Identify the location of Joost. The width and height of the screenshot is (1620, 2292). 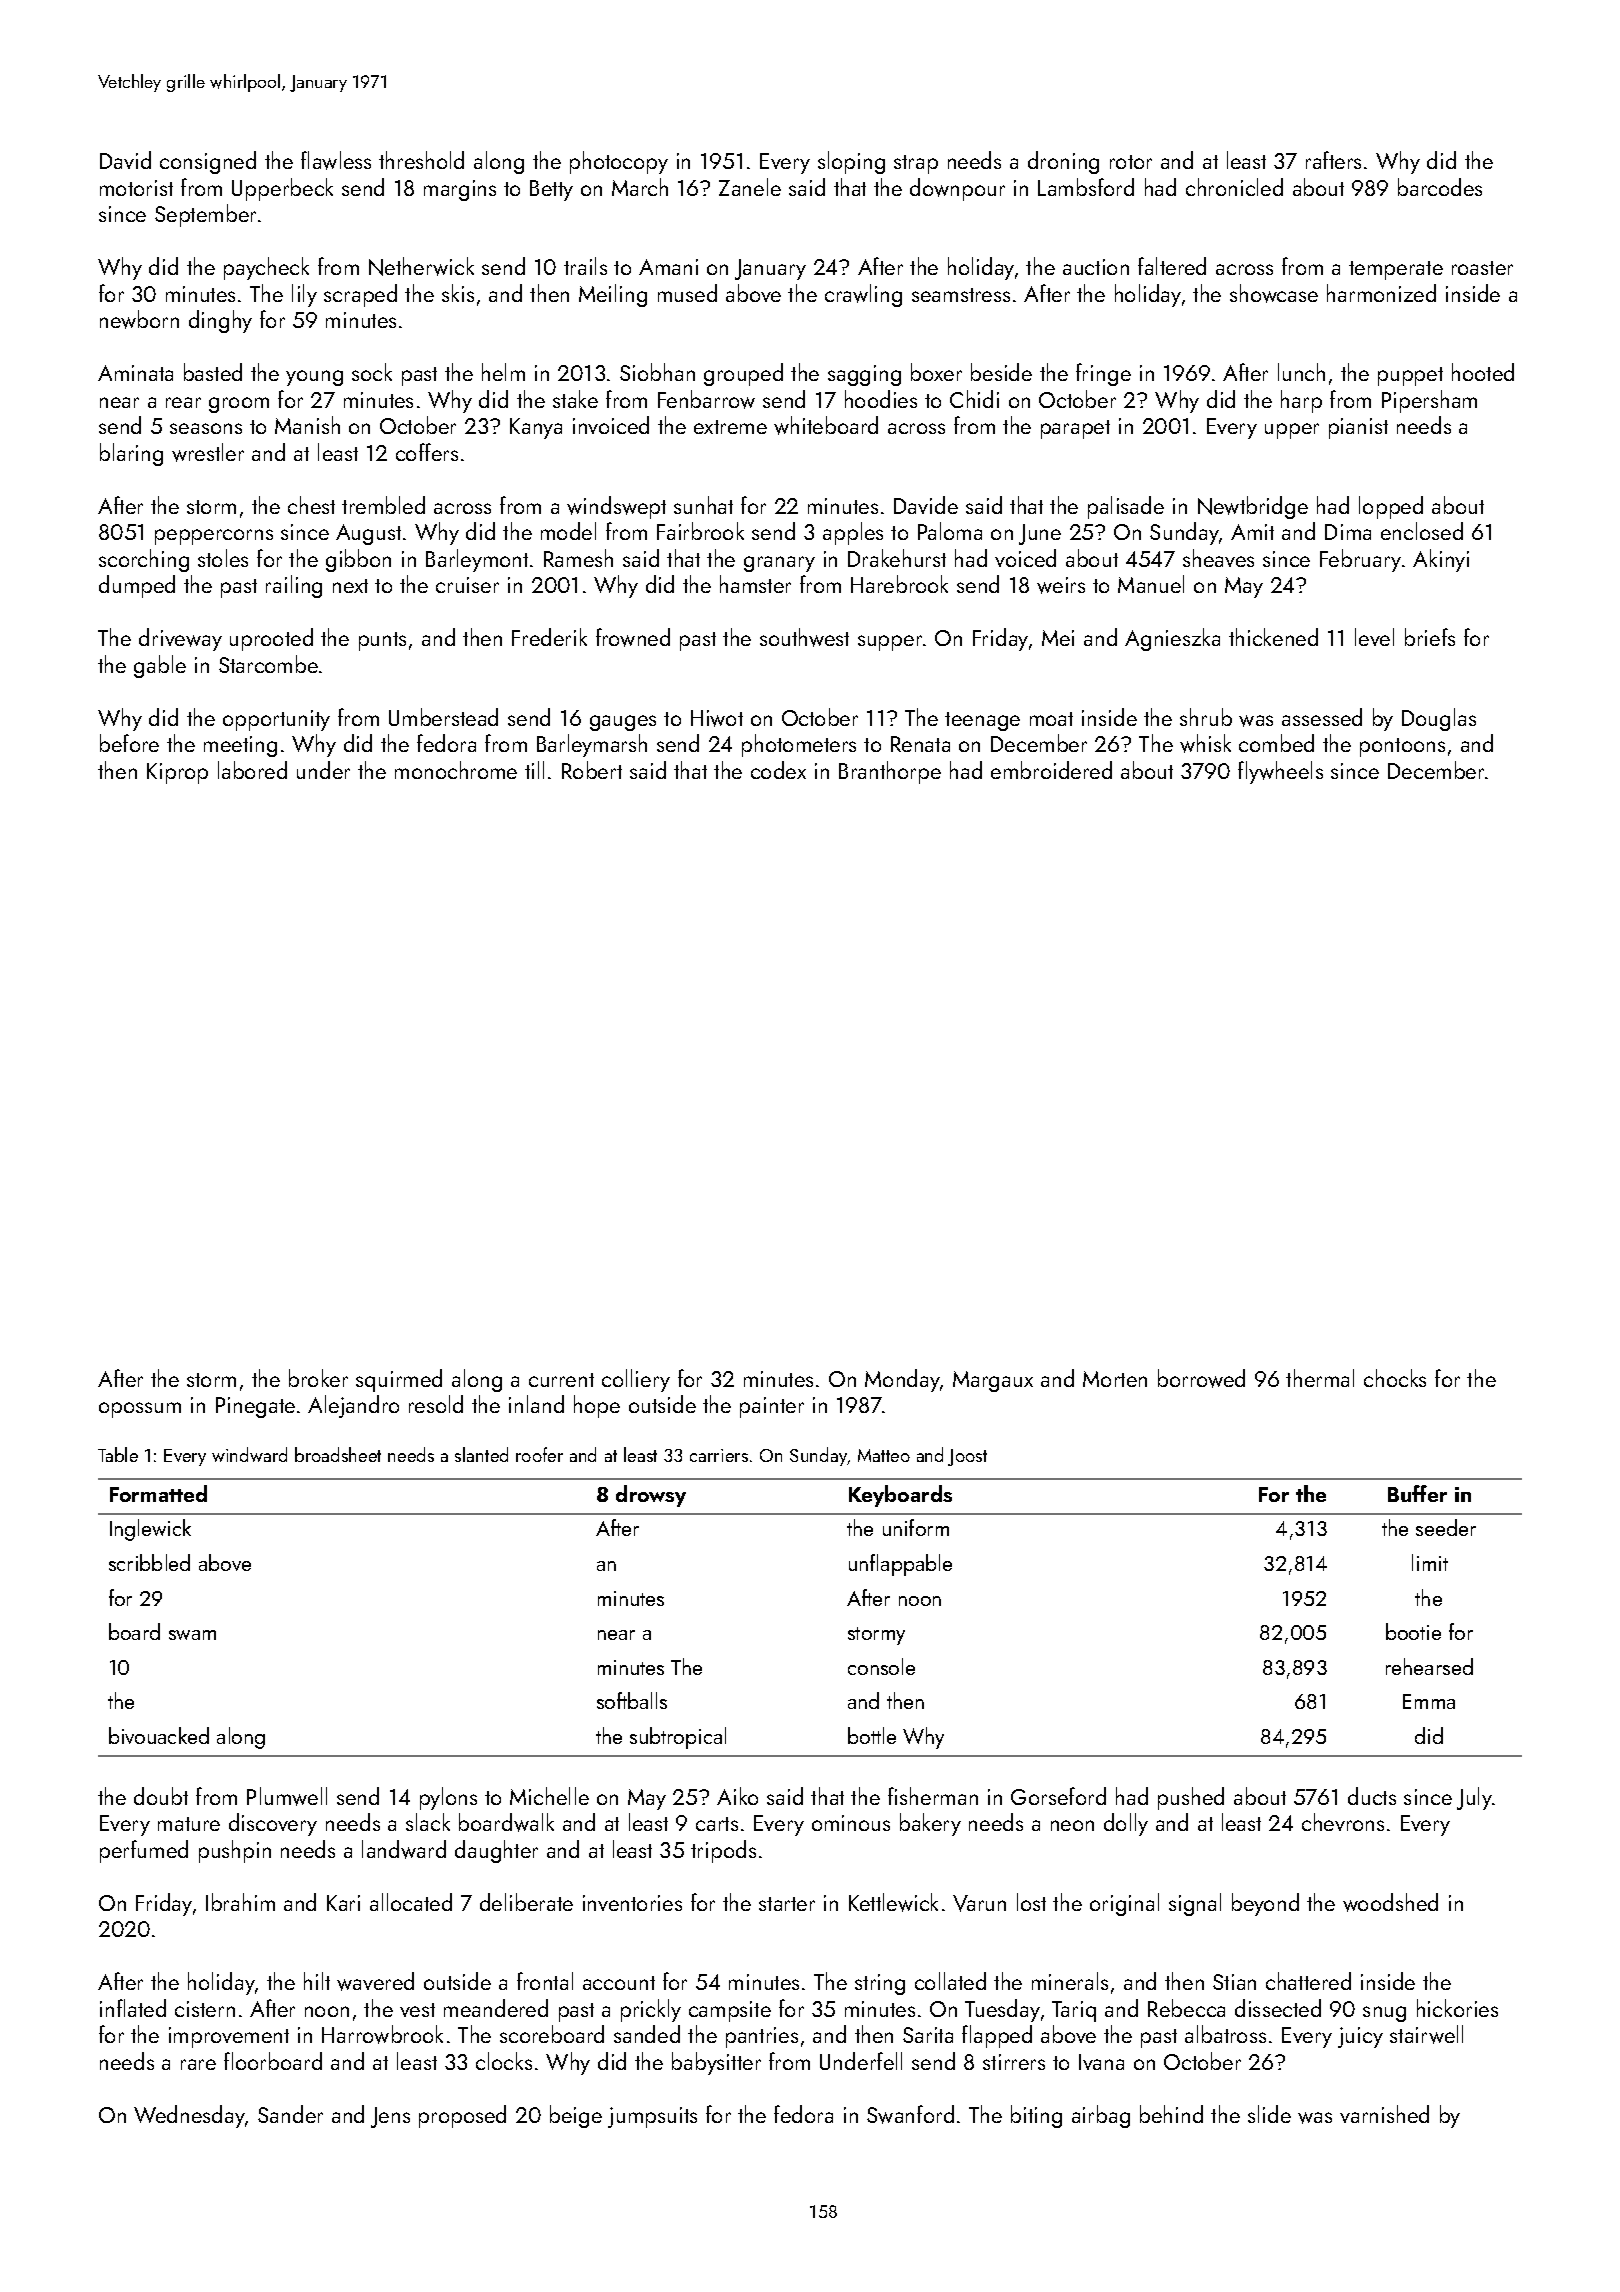
(967, 1457).
